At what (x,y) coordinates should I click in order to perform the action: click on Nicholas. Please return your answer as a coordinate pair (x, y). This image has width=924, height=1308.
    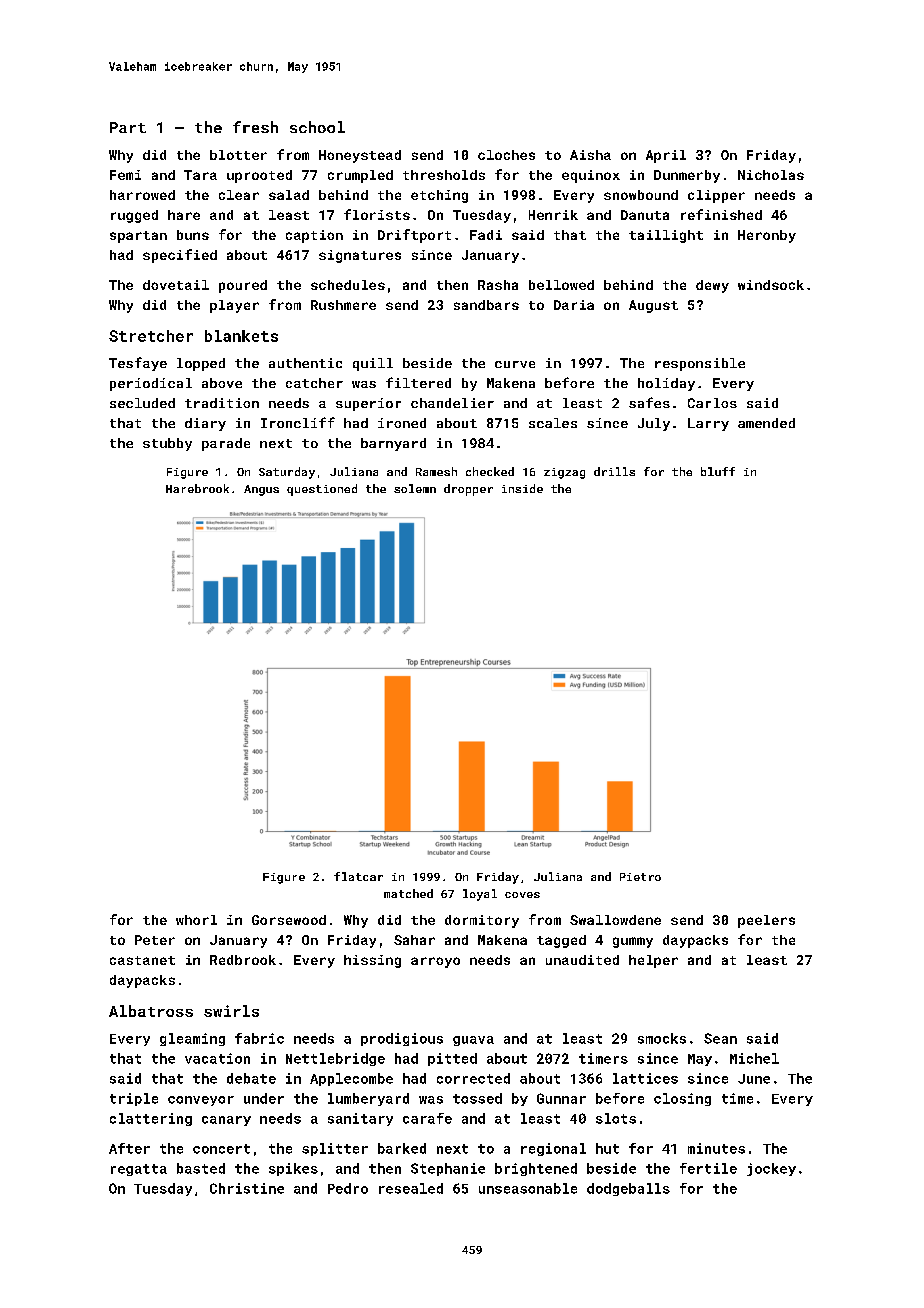
    Looking at the image, I should click on (771, 175).
